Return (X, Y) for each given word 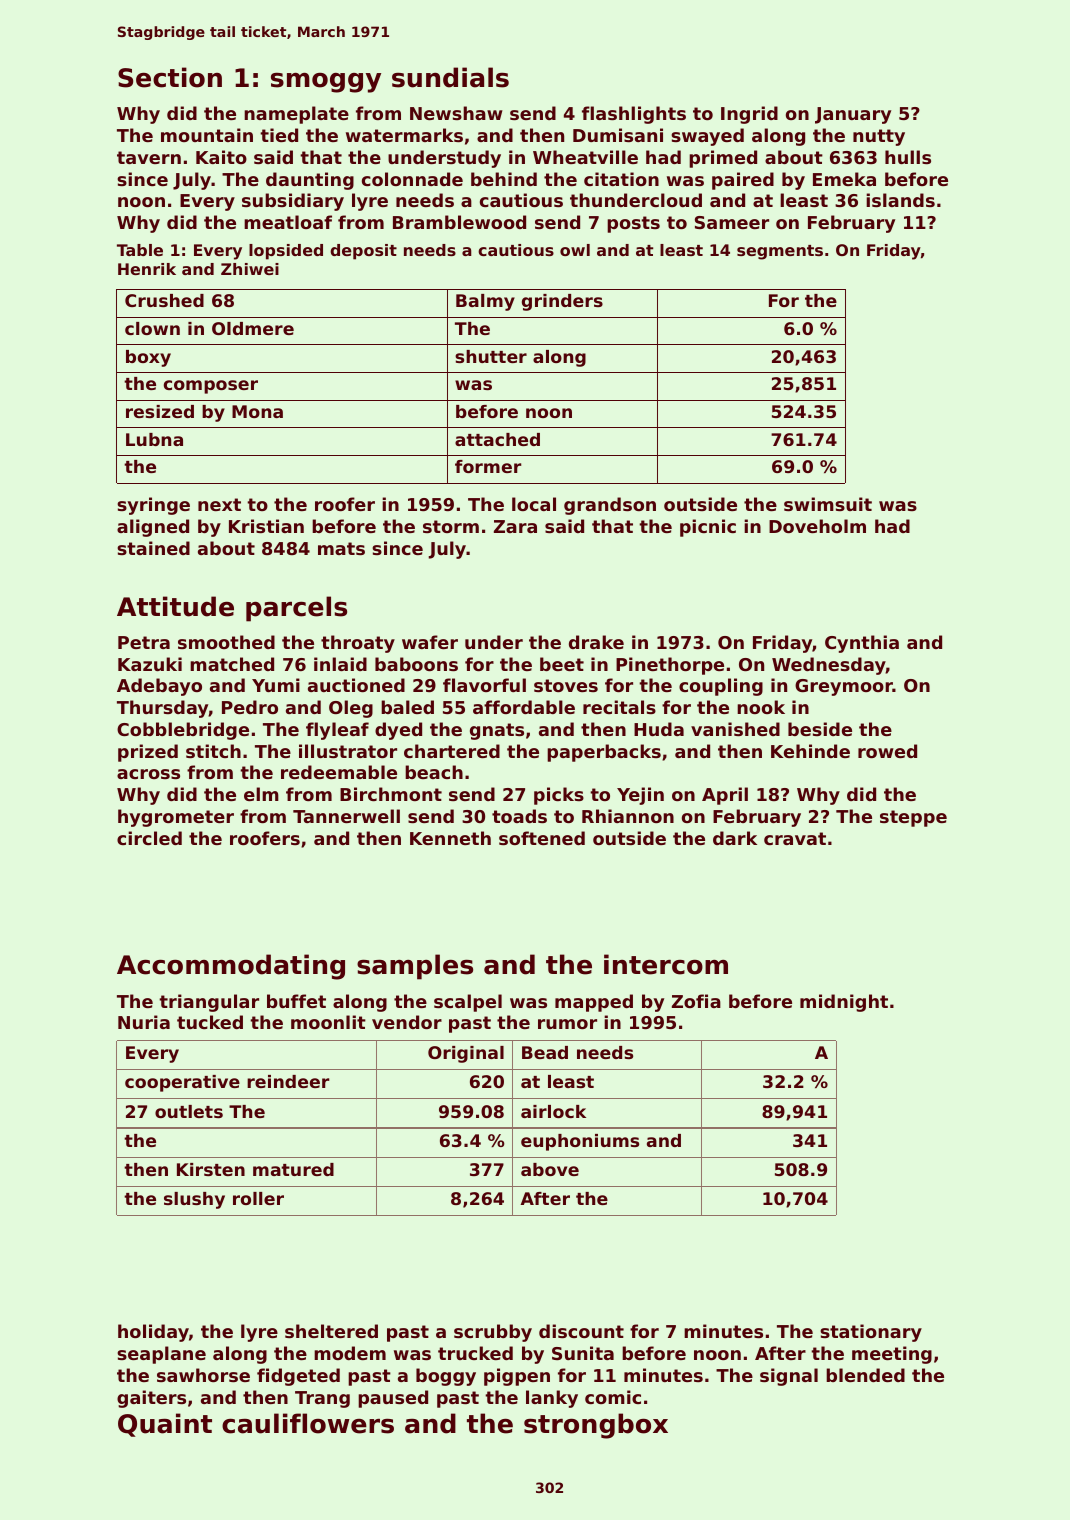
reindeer (288, 1081)
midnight (844, 1003)
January (853, 115)
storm (451, 526)
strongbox (596, 1426)
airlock (553, 1111)
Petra (144, 642)
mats (341, 548)
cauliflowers (308, 1423)
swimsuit (828, 504)
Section (170, 77)
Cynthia (862, 644)
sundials (450, 77)
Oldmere (253, 328)
